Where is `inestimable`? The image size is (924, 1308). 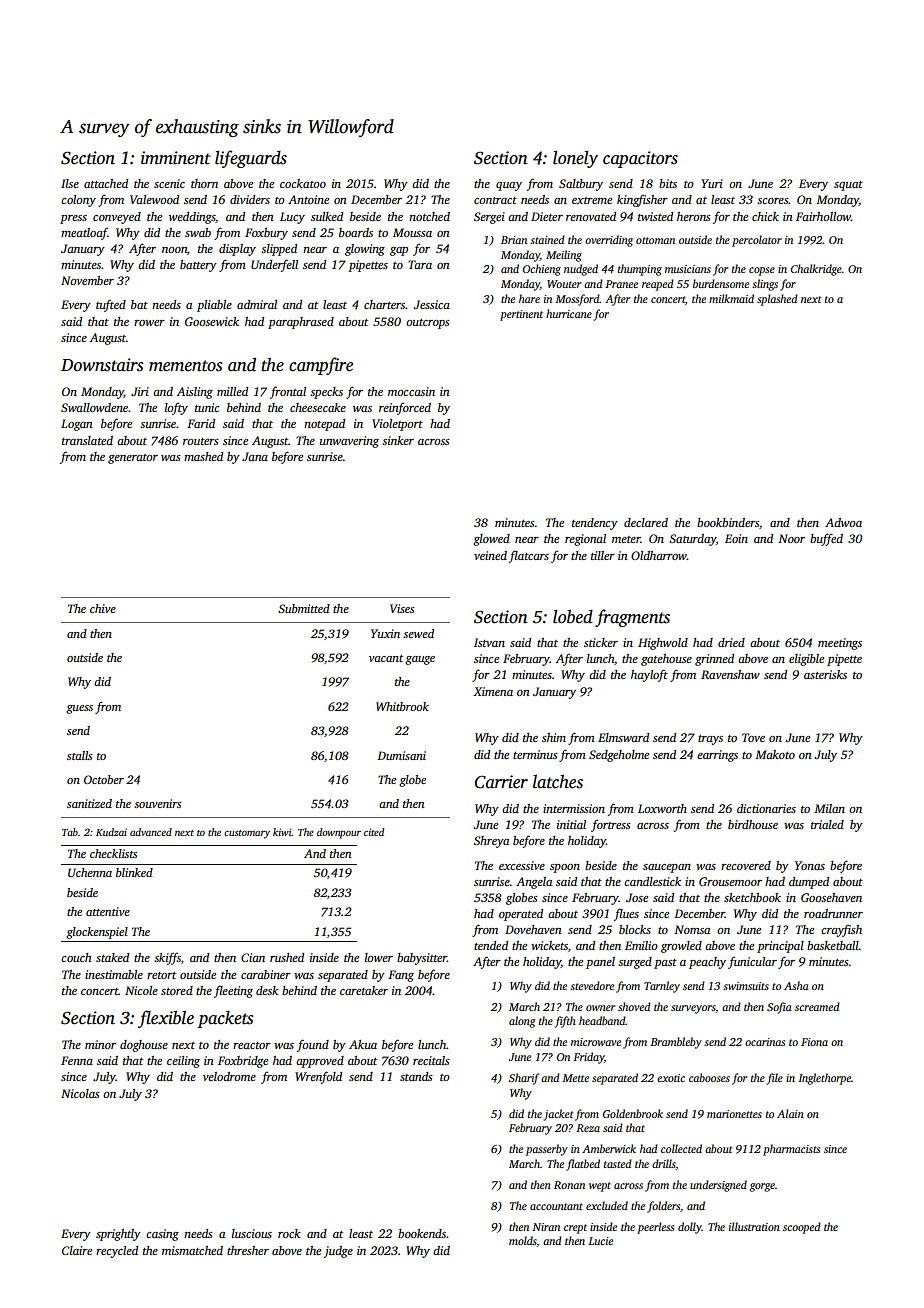
inestimable is located at coordinates (114, 974).
